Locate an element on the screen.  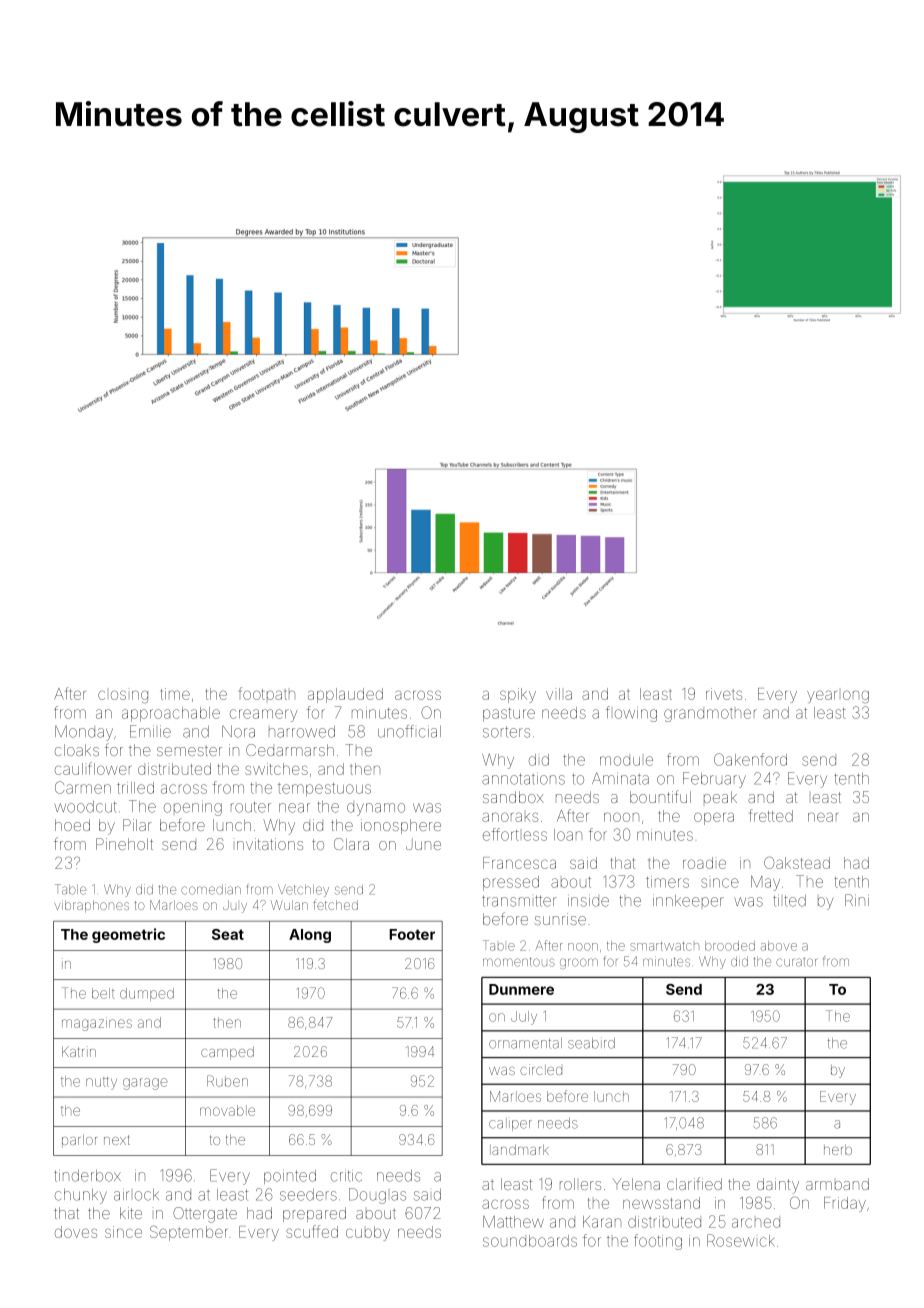
seabird is located at coordinates (591, 1043).
